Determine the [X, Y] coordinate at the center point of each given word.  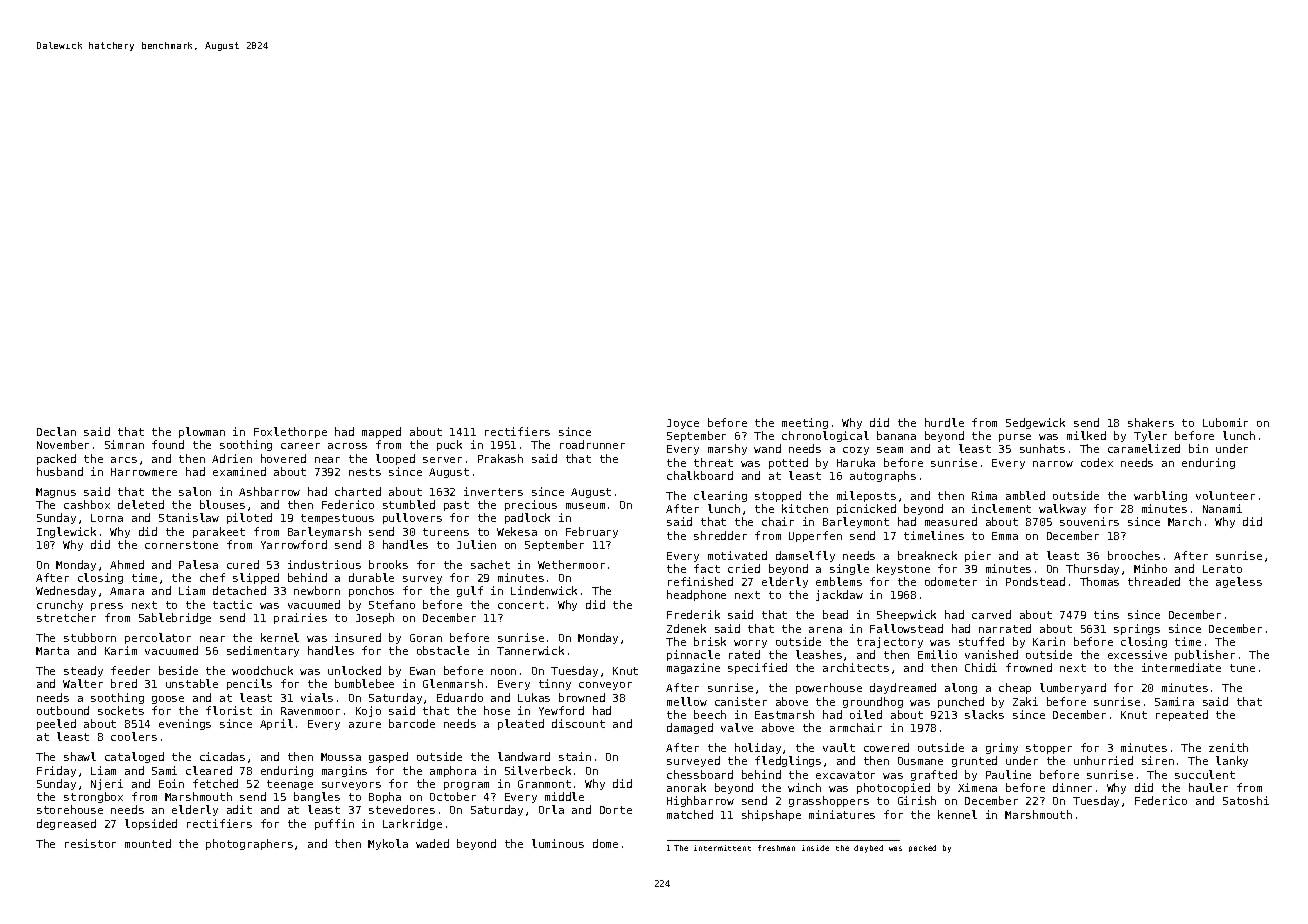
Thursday [1092, 569]
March [1184, 521]
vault [839, 747]
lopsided [151, 824]
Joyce [683, 424]
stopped [778, 496]
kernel [280, 637]
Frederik [693, 614]
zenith [1228, 747]
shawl [80, 756]
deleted [141, 504]
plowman [202, 432]
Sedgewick [1035, 423]
